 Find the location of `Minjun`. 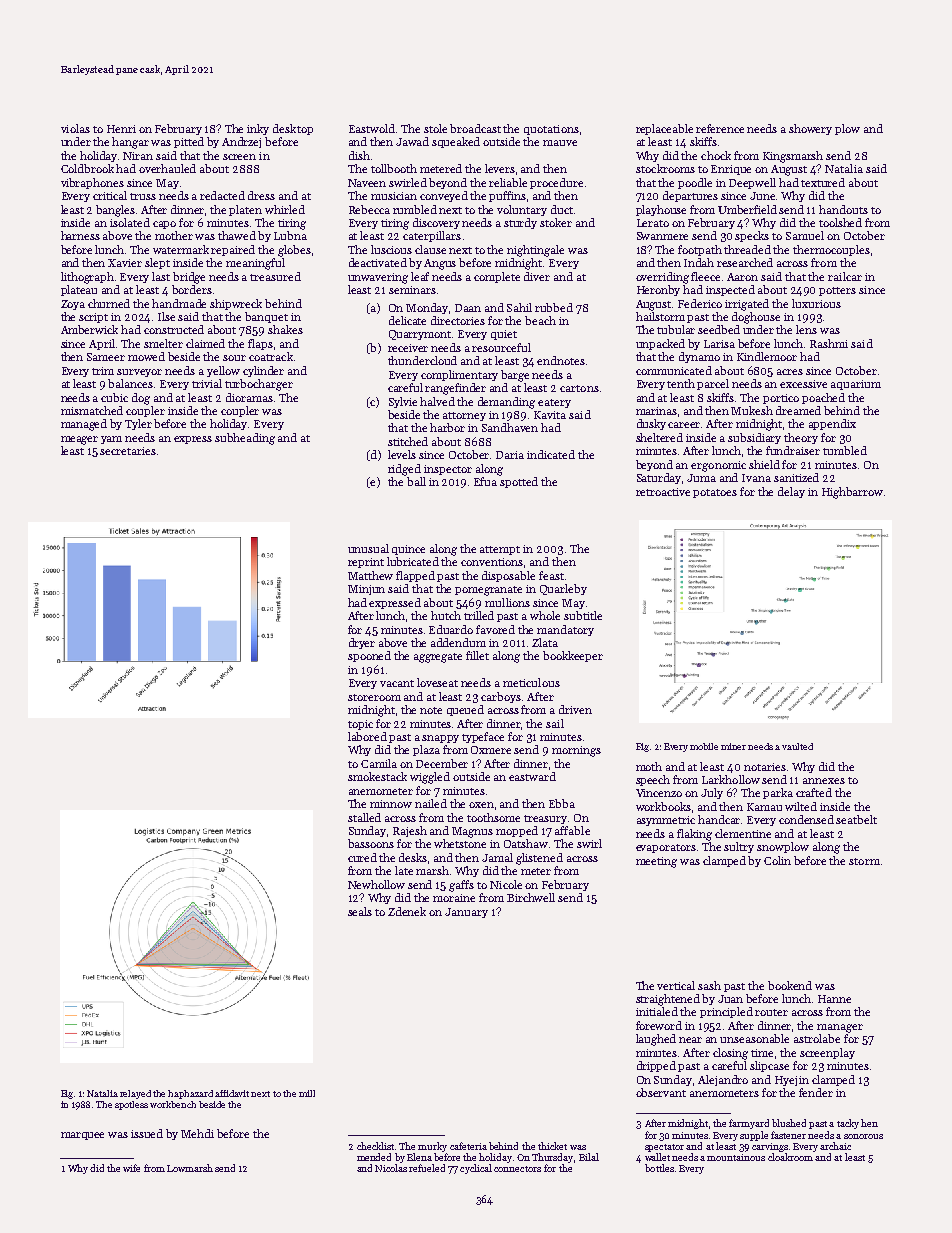

Minjun is located at coordinates (366, 590).
